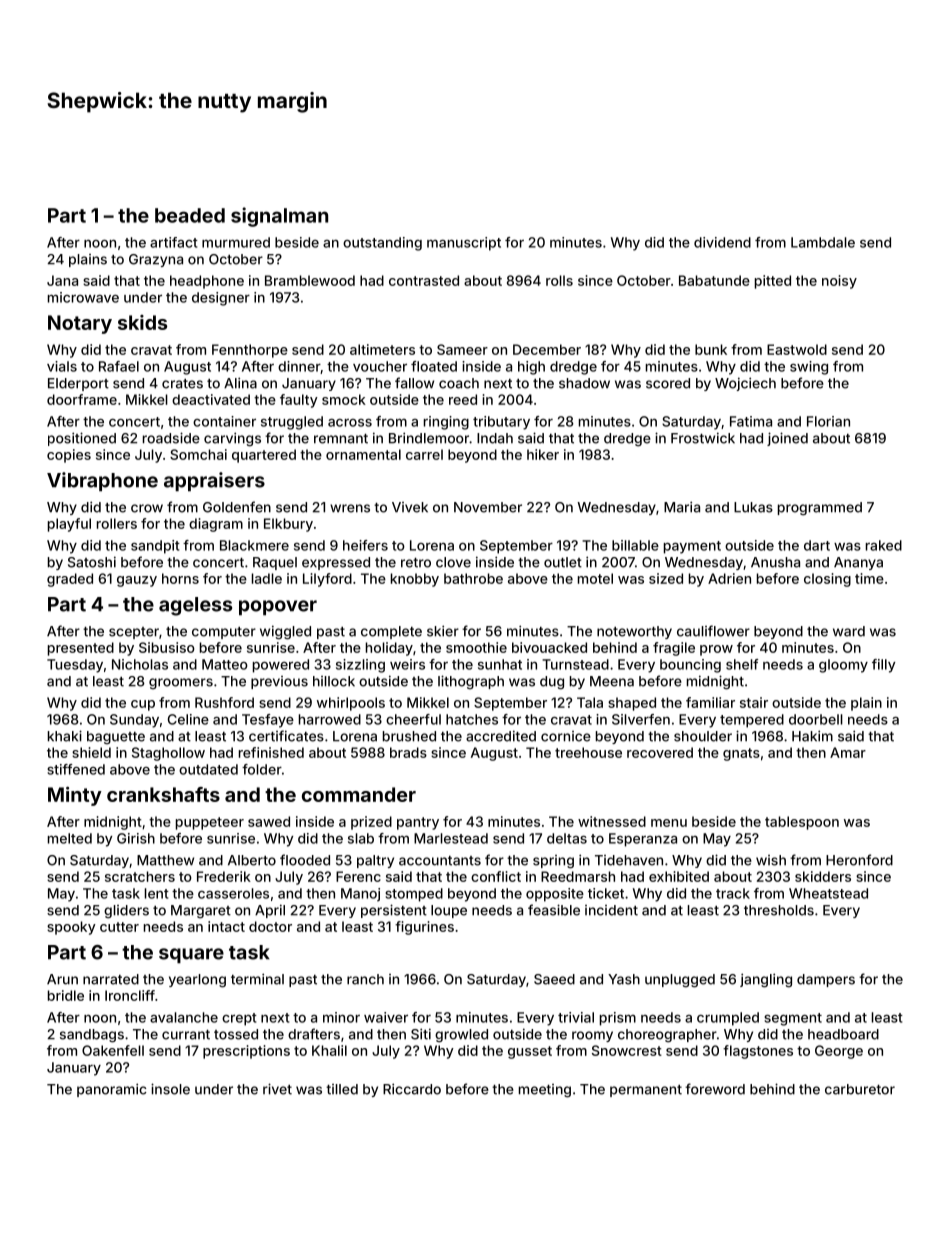  I want to click on ranch, so click(365, 979).
